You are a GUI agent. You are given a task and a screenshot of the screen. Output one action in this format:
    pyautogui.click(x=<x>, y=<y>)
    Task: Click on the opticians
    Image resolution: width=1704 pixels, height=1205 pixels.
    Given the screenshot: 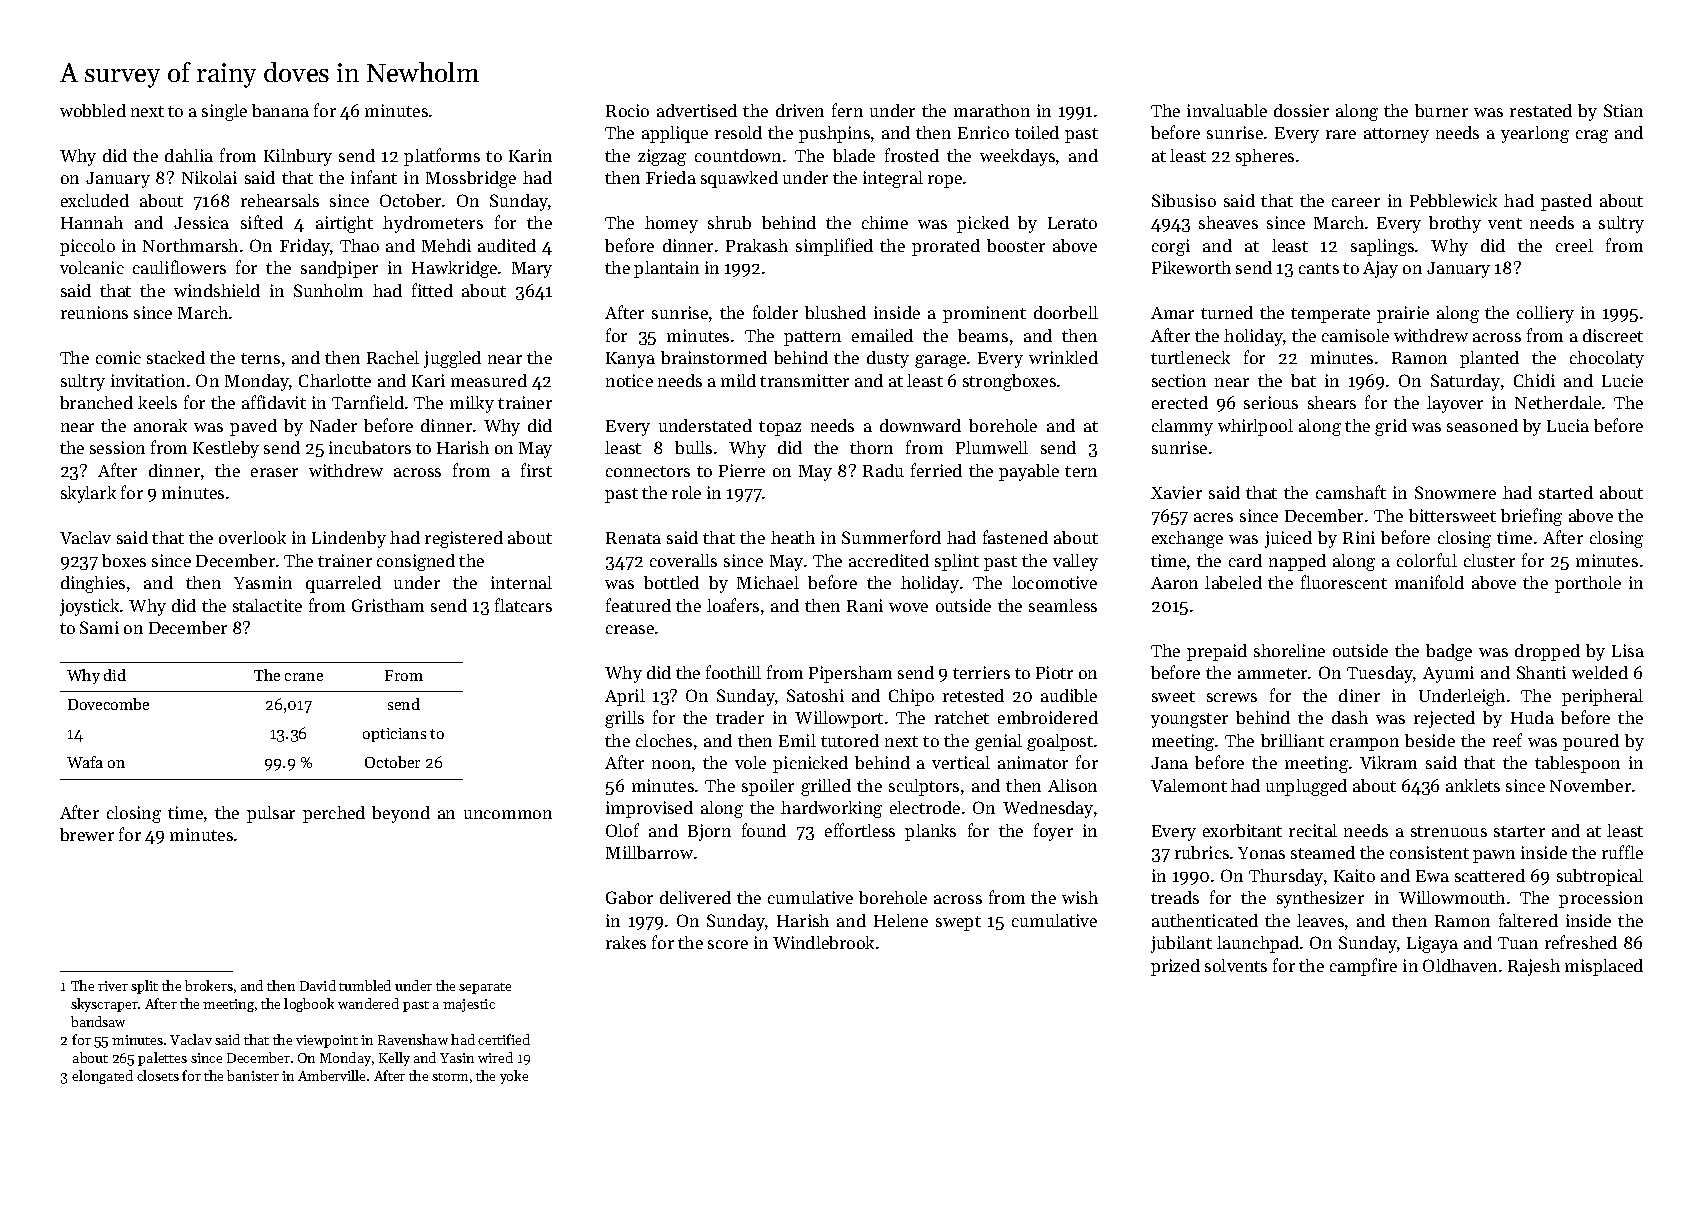 What is the action you would take?
    pyautogui.click(x=394, y=735)
